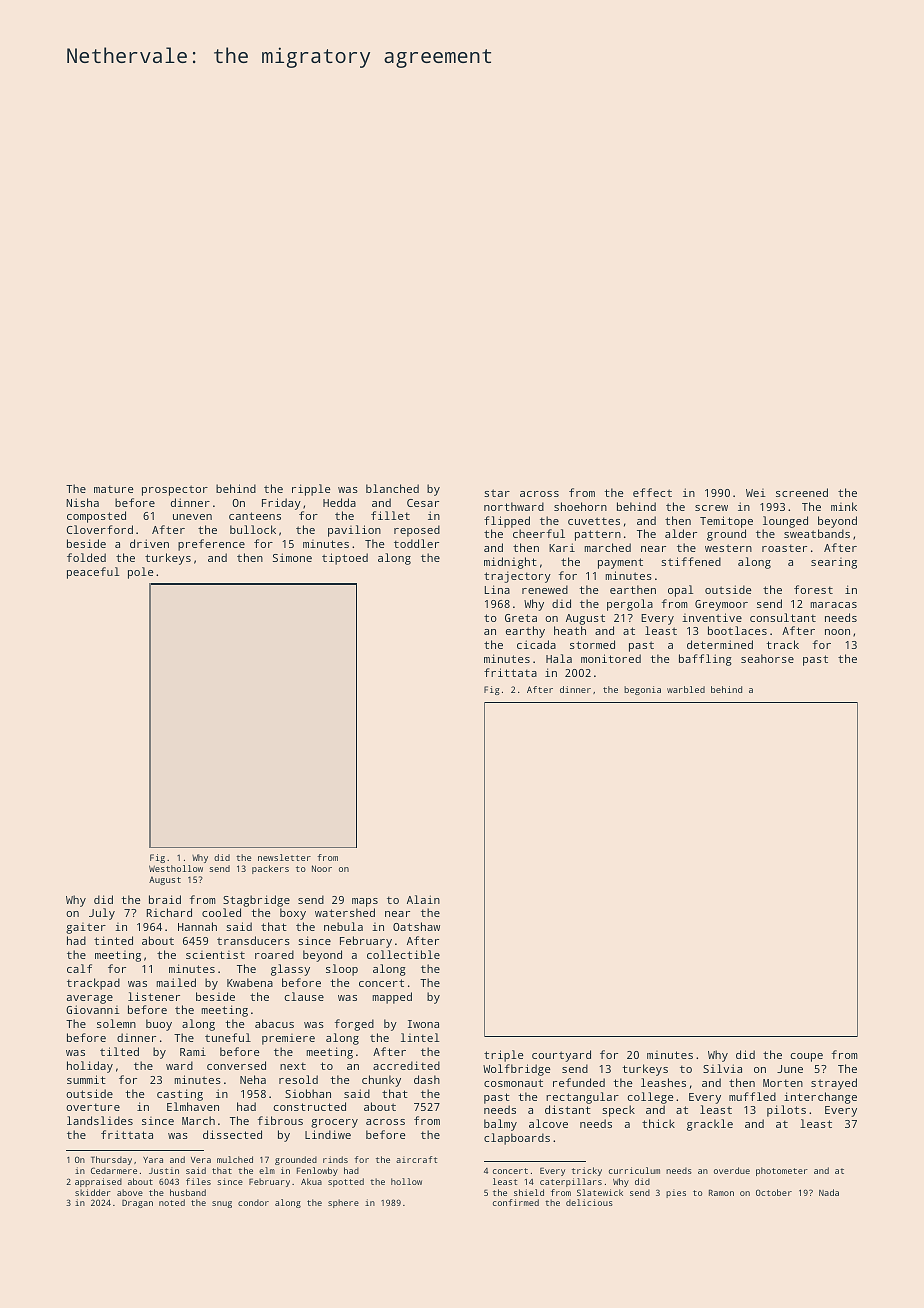 The image size is (924, 1308). Describe the element at coordinates (284, 857) in the document. I see `newsletter` at that location.
